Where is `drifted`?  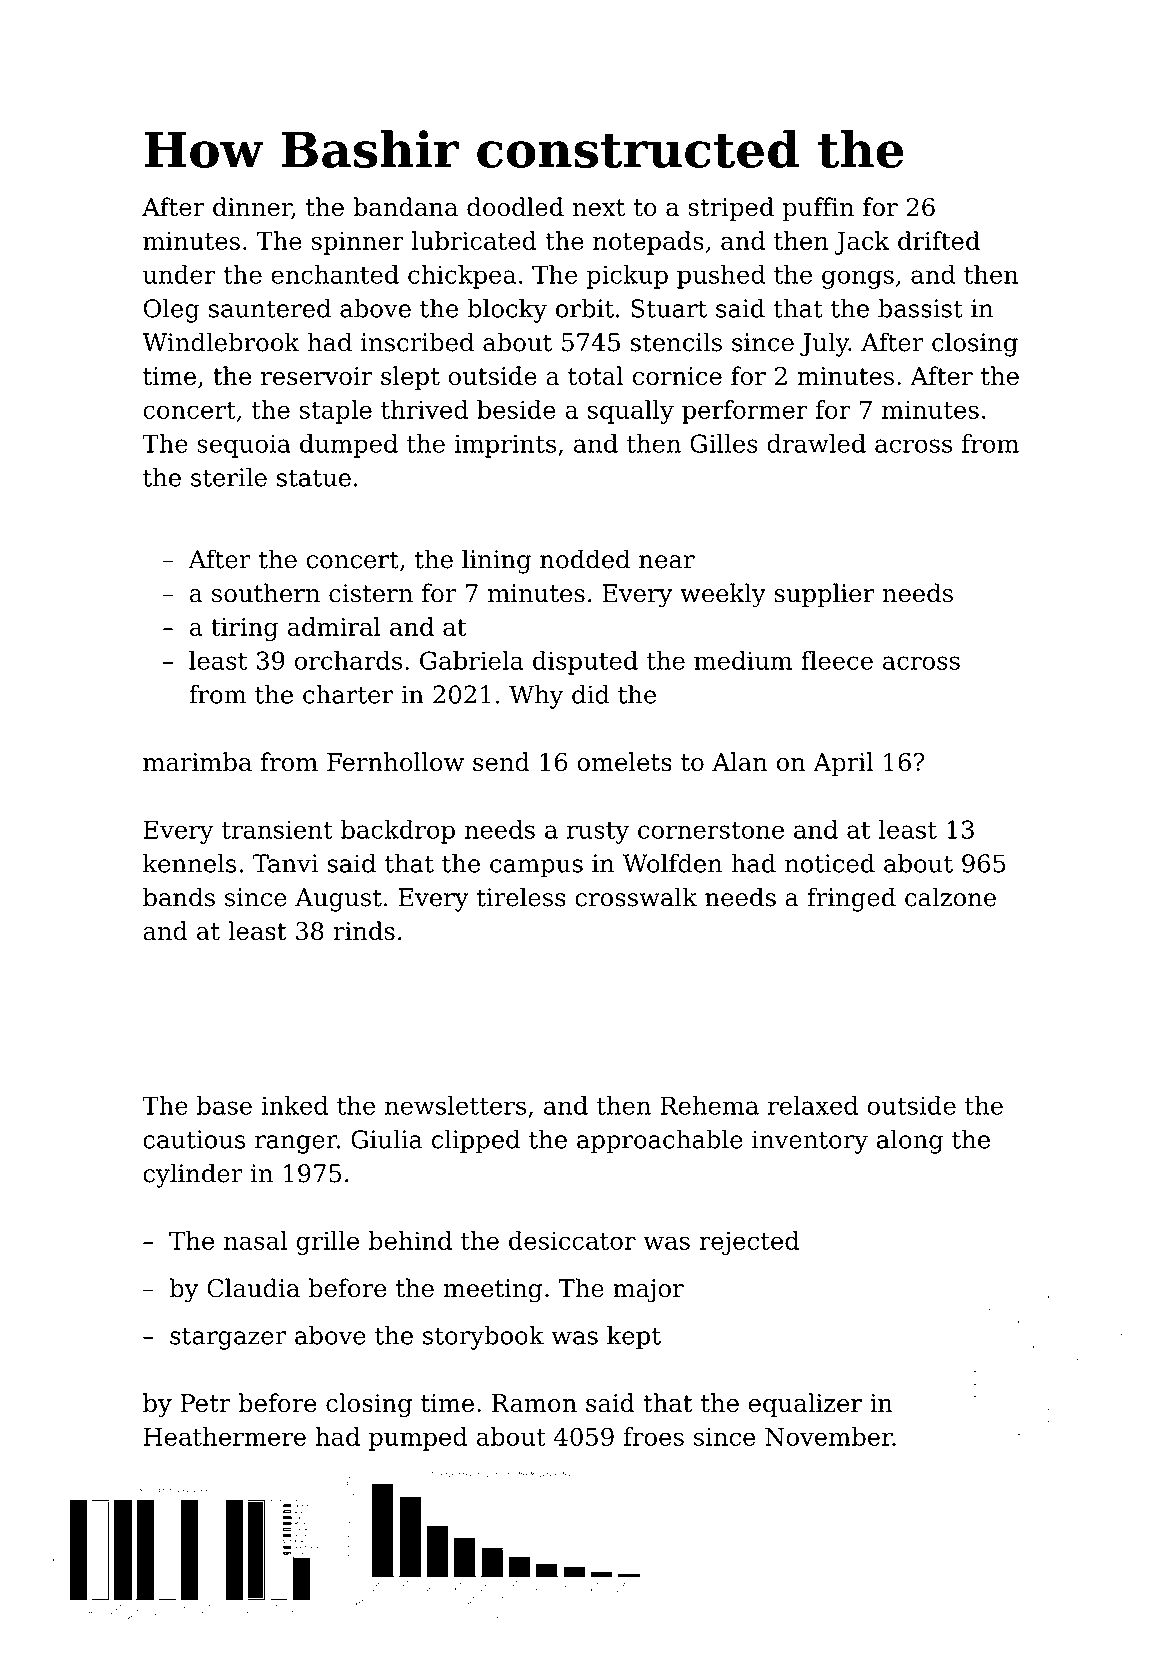
drifted is located at coordinates (939, 240).
